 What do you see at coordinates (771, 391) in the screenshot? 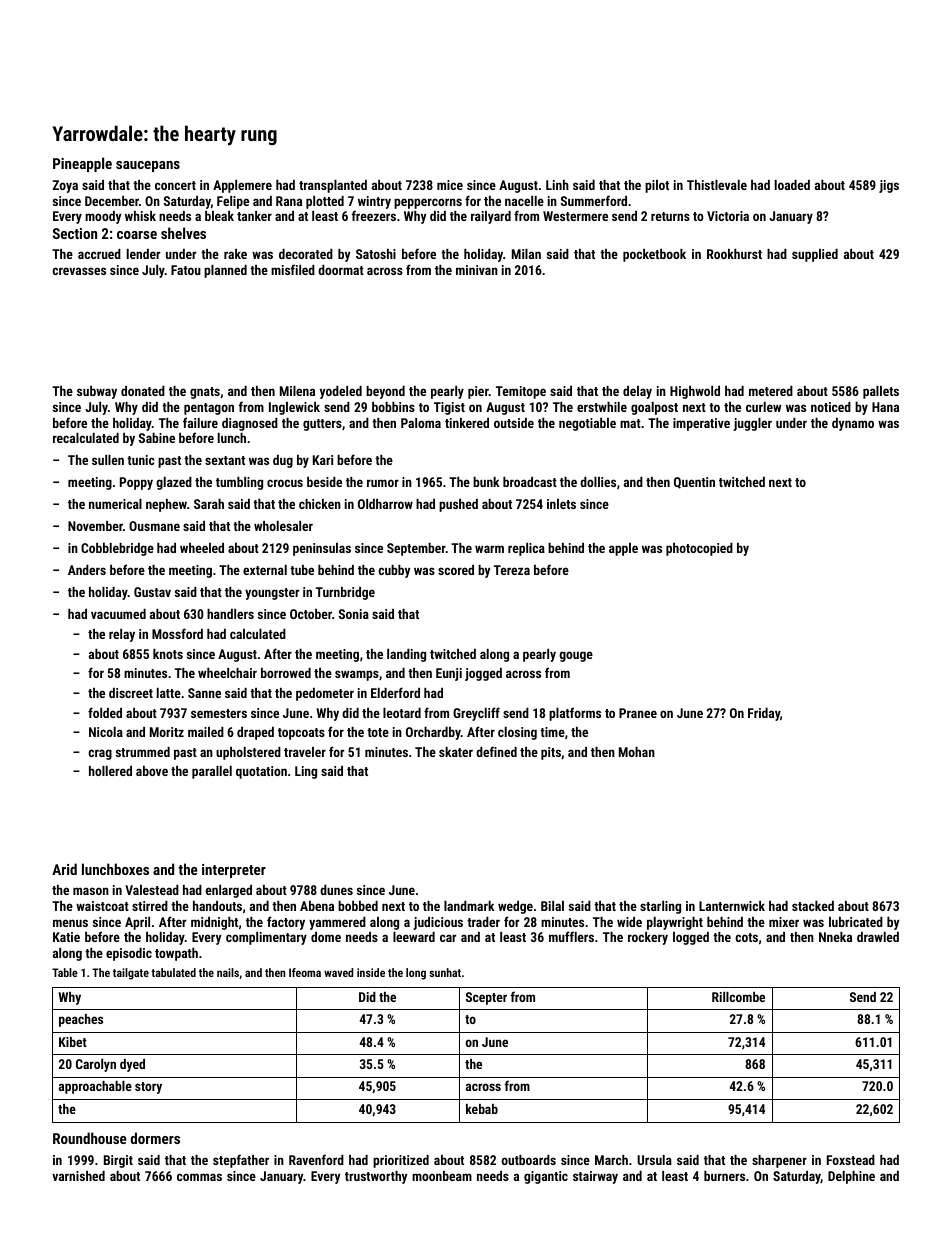
I see `metered` at bounding box center [771, 391].
